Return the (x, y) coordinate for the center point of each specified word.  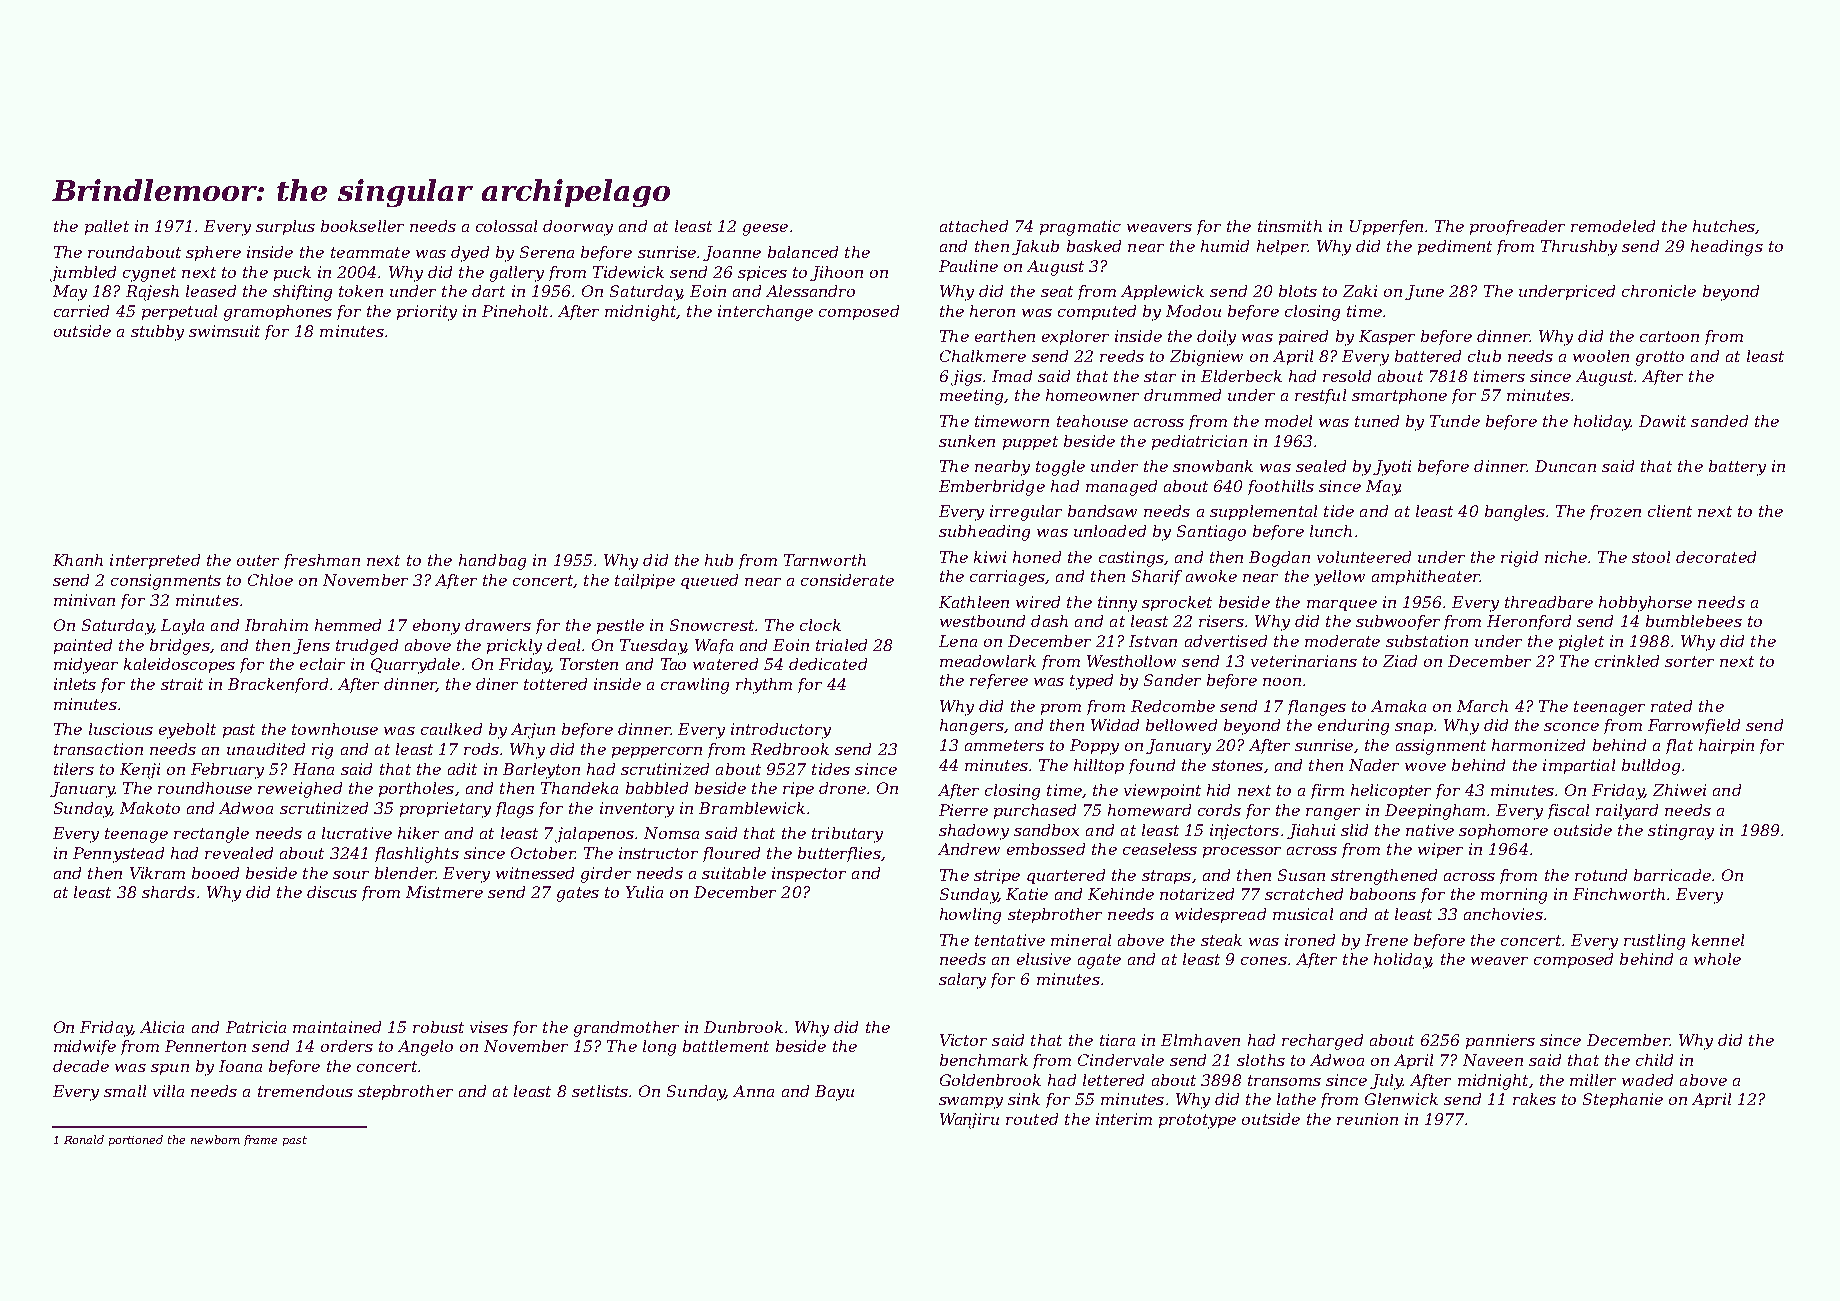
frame (260, 1140)
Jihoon (836, 273)
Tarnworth (825, 560)
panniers (1500, 1041)
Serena (547, 252)
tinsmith (1290, 226)
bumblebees (1694, 621)
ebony (436, 627)
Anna (753, 1091)
